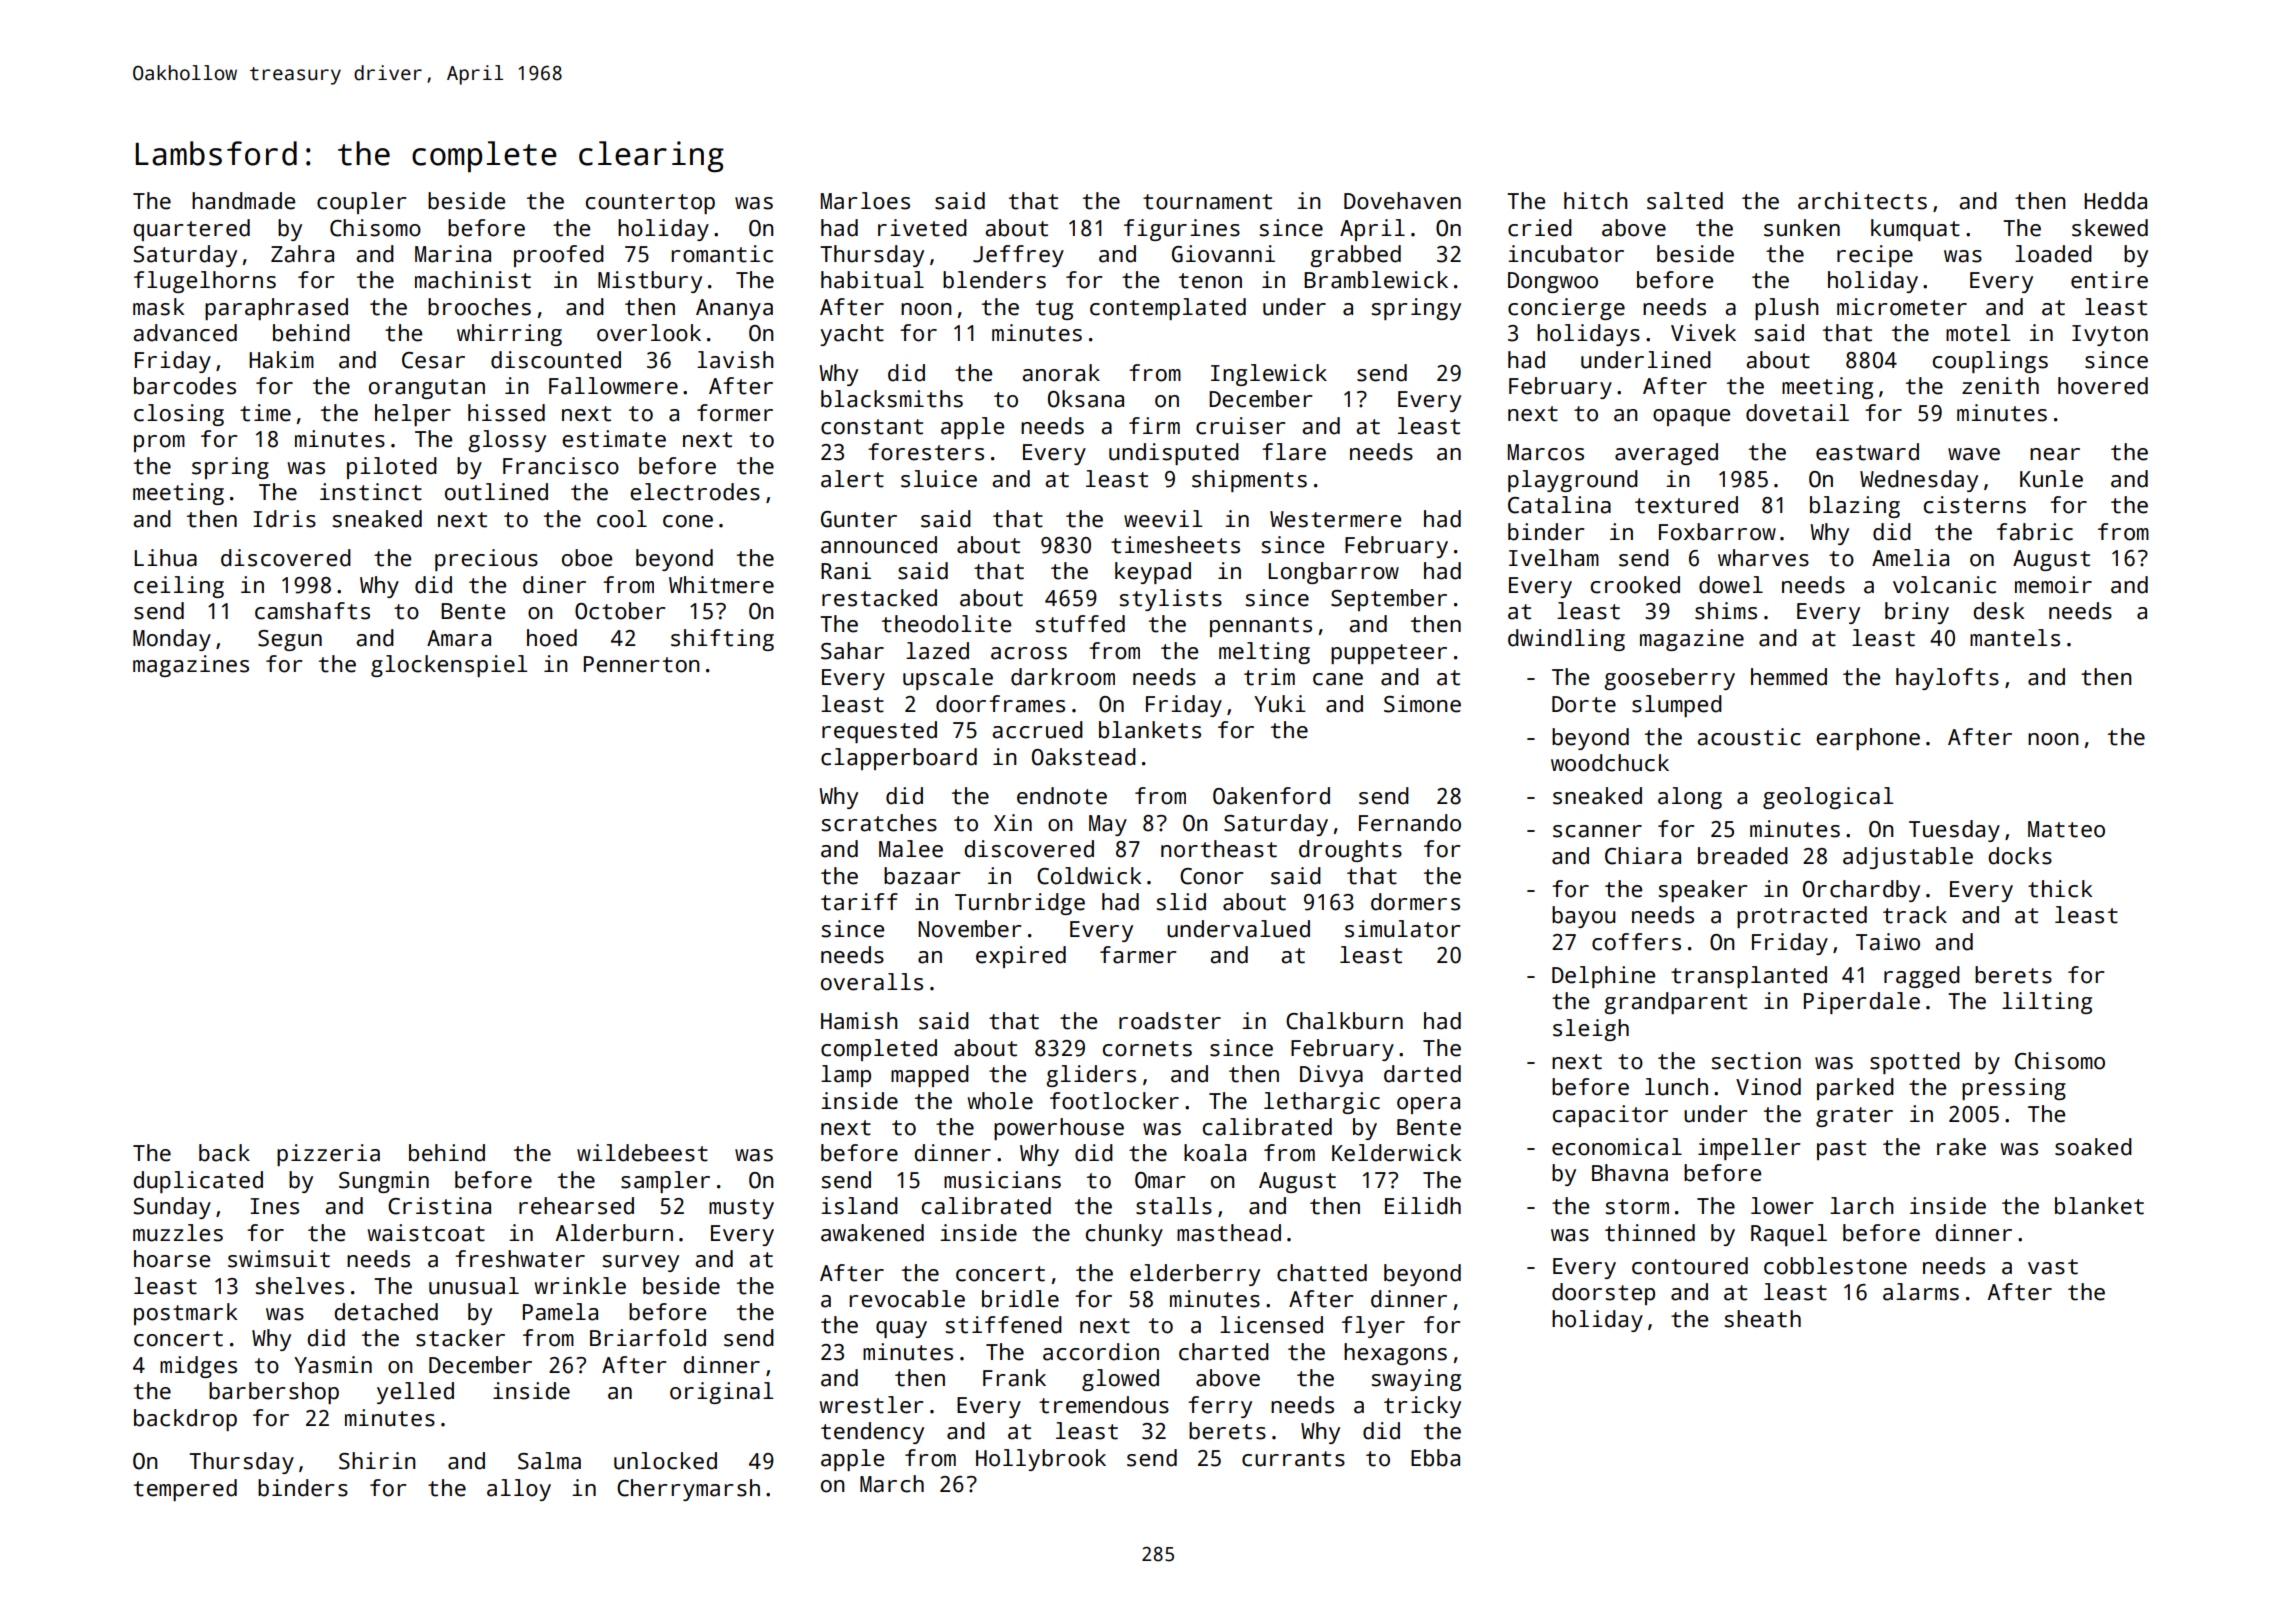 The height and width of the document is (1614, 2282). Describe the element at coordinates (158, 307) in the document. I see `mask` at that location.
